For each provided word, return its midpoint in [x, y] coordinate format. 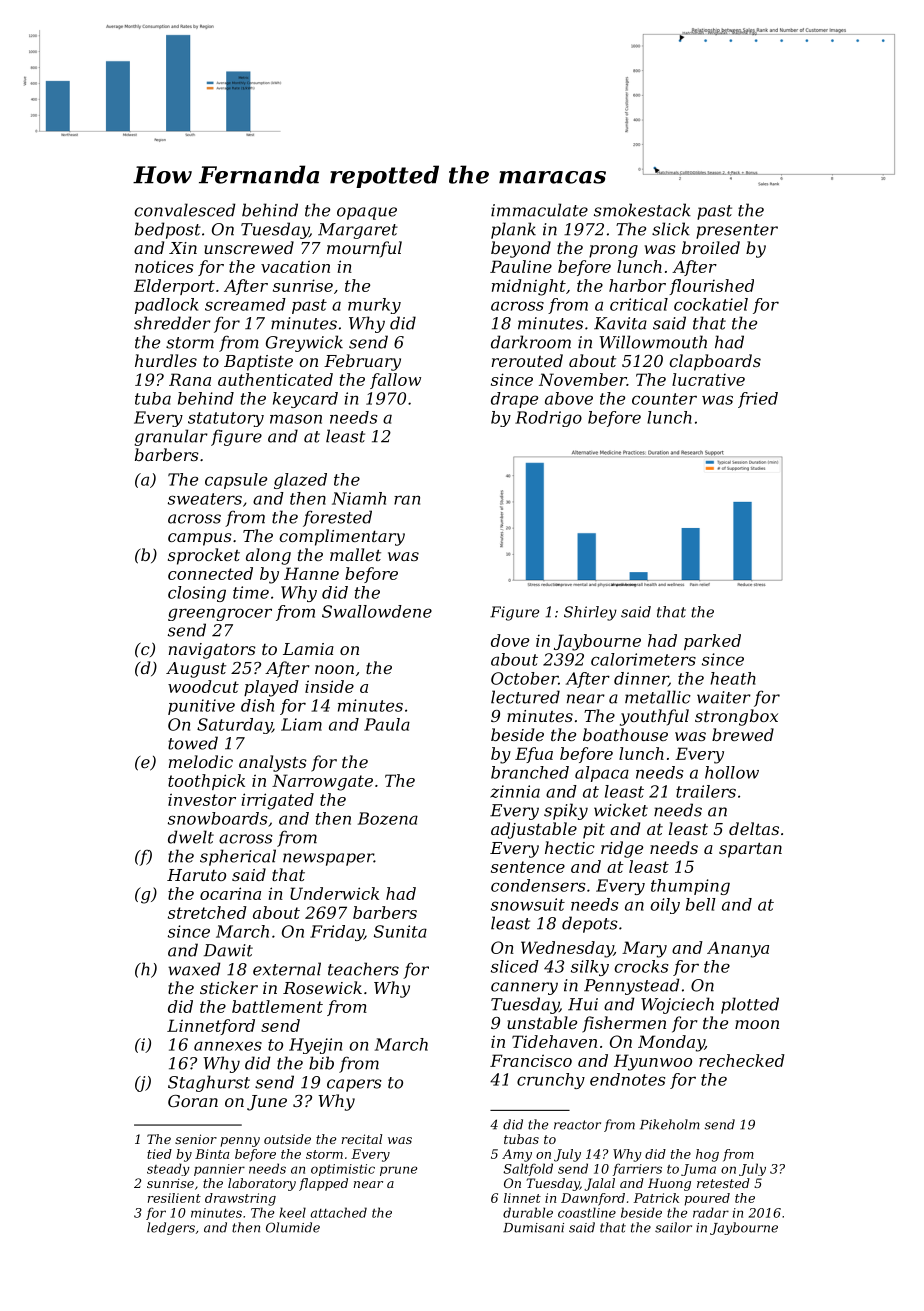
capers [354, 1085]
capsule [236, 481]
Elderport [174, 287]
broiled [711, 247]
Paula [387, 724]
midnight [529, 287]
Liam [301, 724]
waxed [194, 969]
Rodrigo [548, 419]
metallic [658, 697]
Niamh [359, 498]
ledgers [171, 1228]
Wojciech [677, 1005]
